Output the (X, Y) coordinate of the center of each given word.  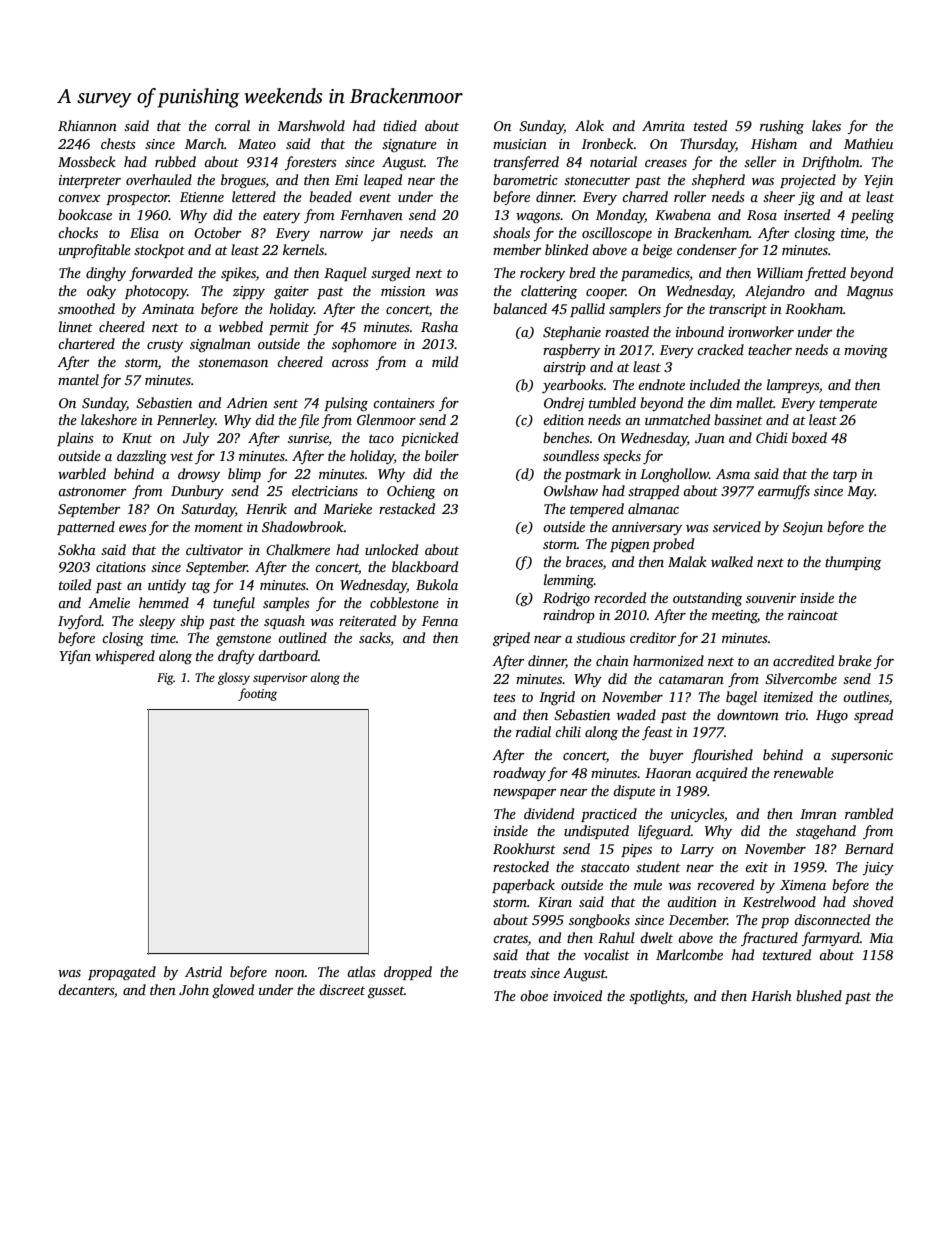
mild (445, 361)
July (196, 439)
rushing (782, 127)
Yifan (75, 657)
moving (866, 351)
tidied (400, 125)
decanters (86, 989)
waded (636, 714)
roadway (519, 774)
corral (232, 125)
